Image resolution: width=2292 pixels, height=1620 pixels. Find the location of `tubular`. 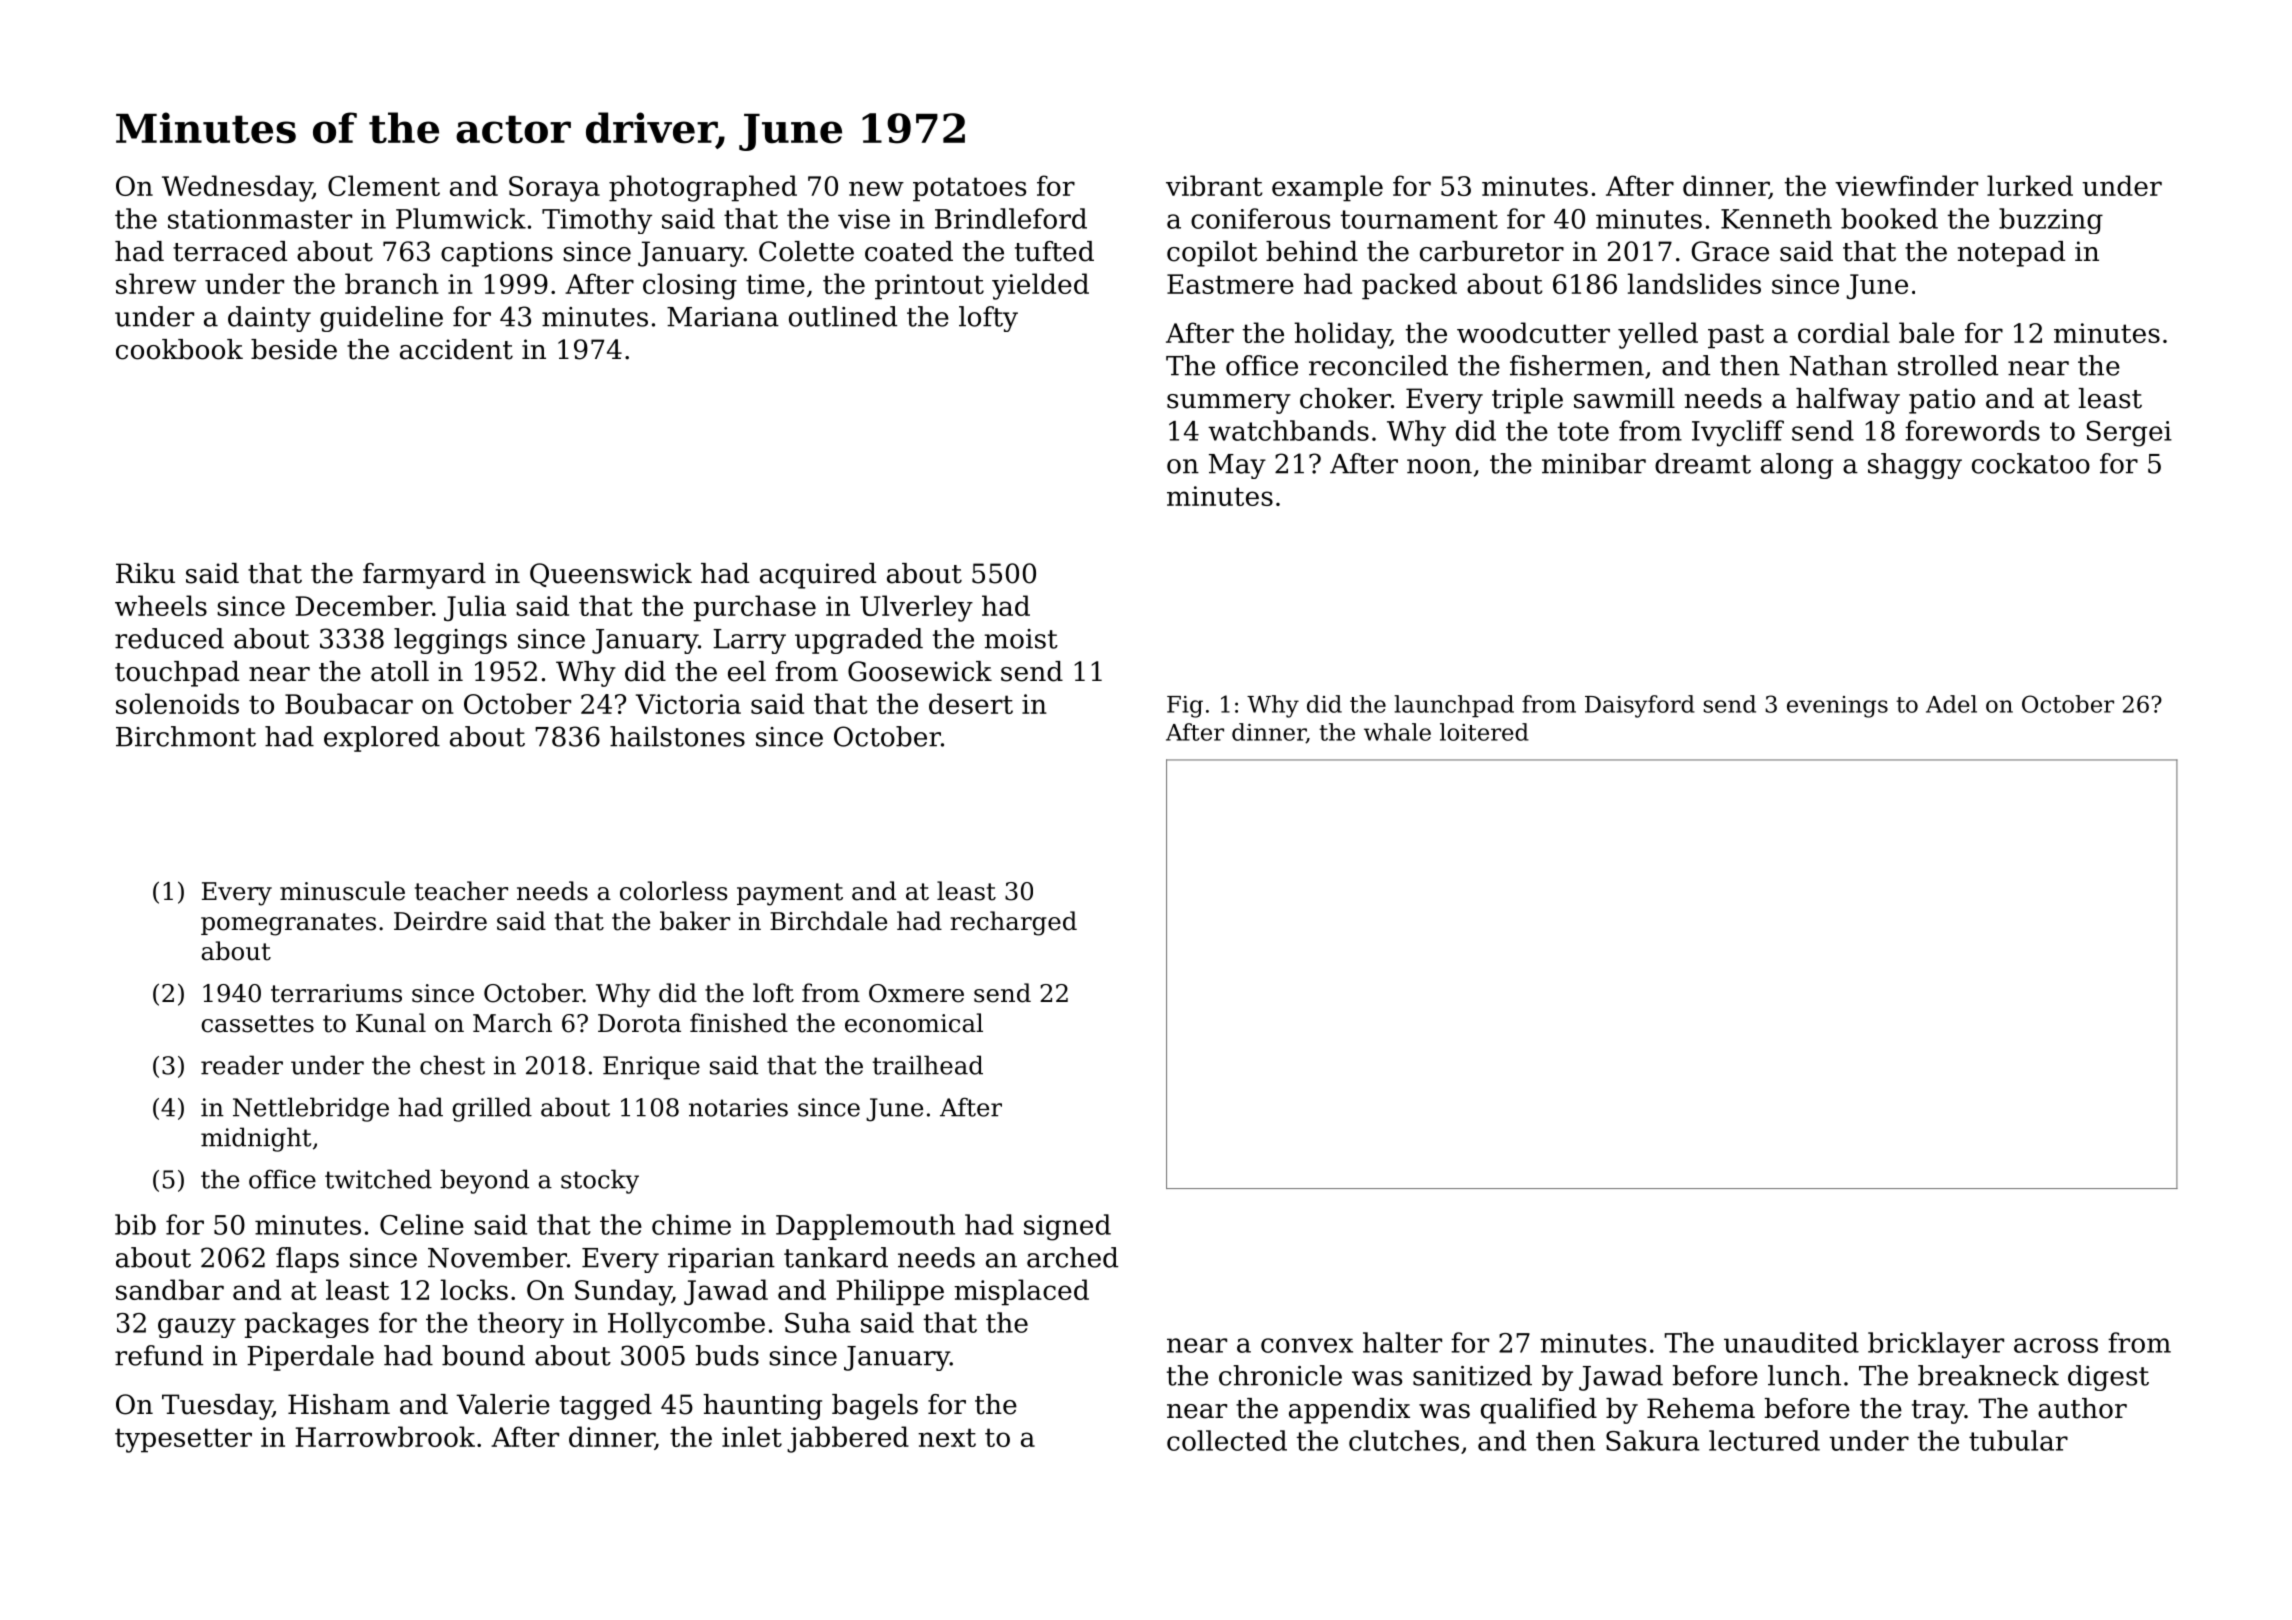

tubular is located at coordinates (2018, 1440).
